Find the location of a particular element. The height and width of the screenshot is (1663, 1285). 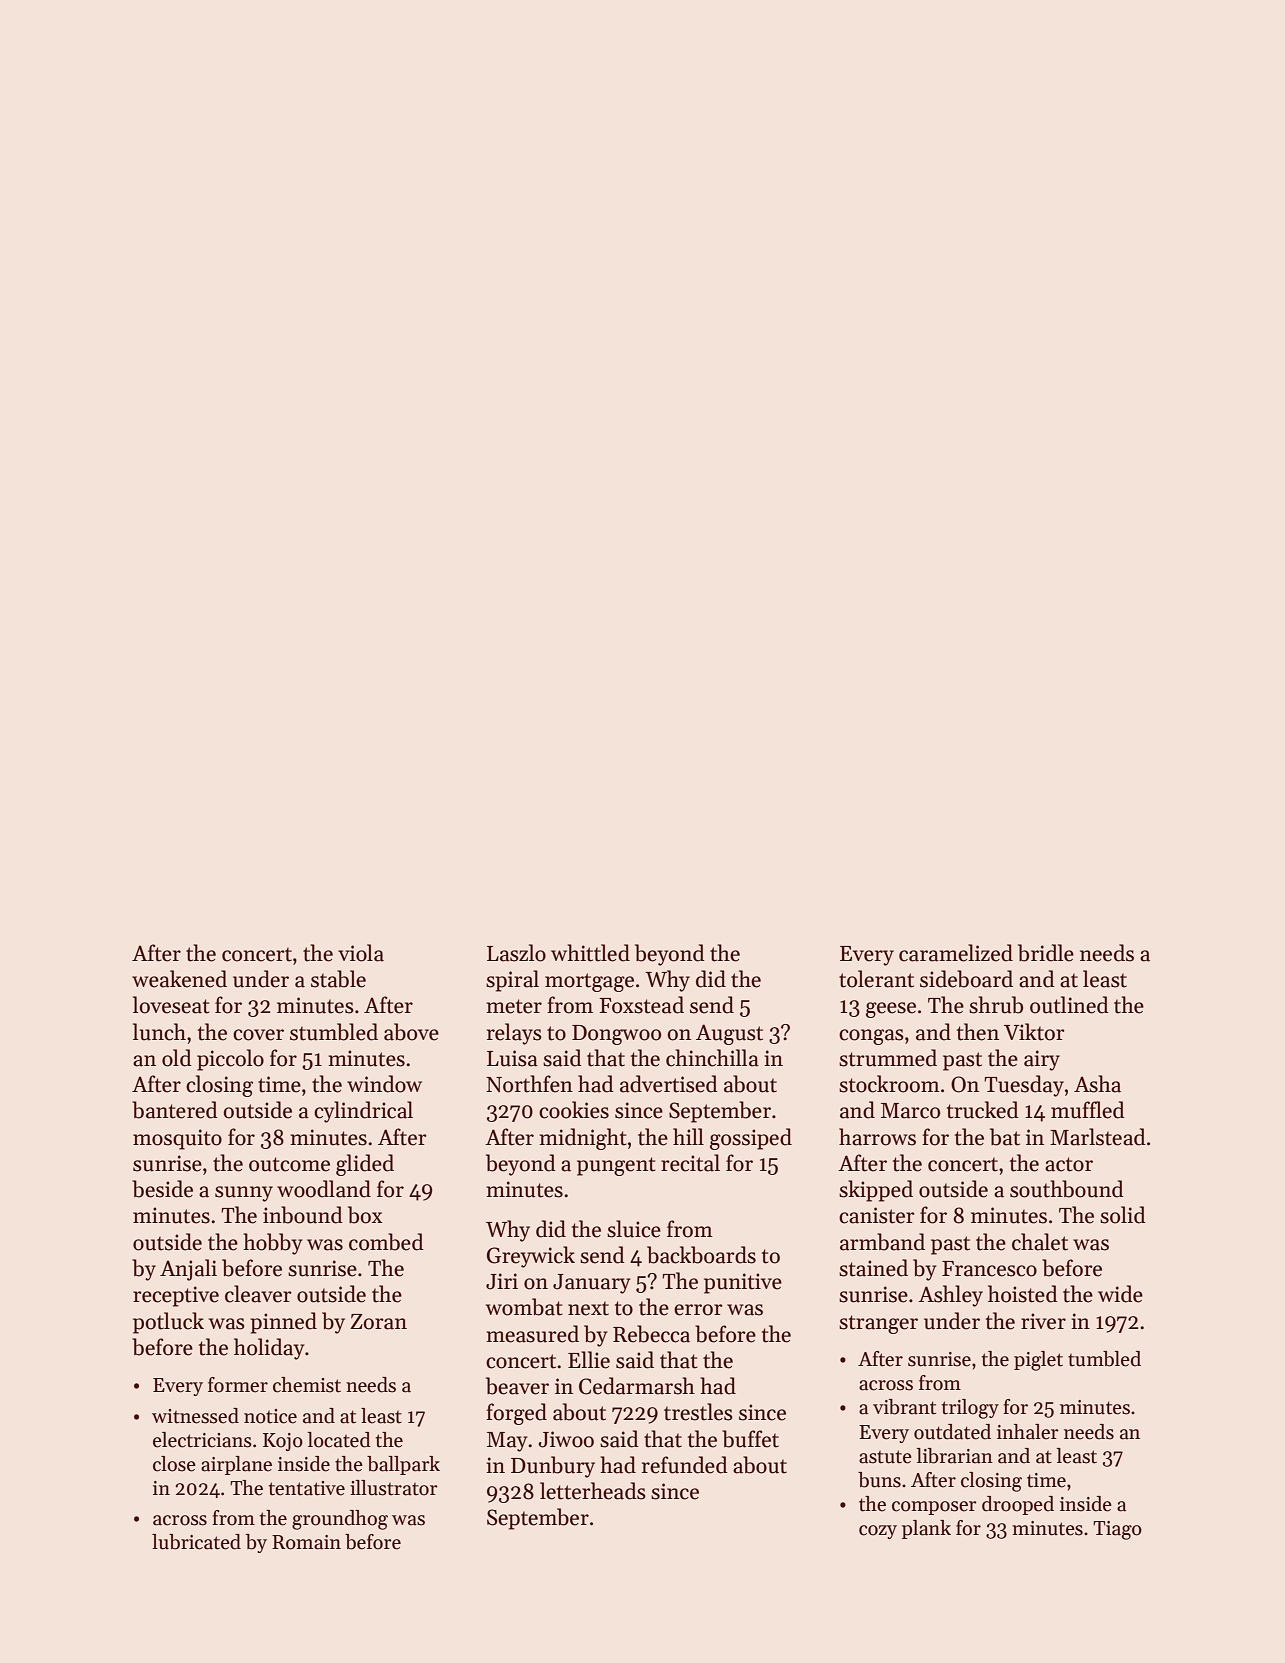

piglet is located at coordinates (1038, 1361).
